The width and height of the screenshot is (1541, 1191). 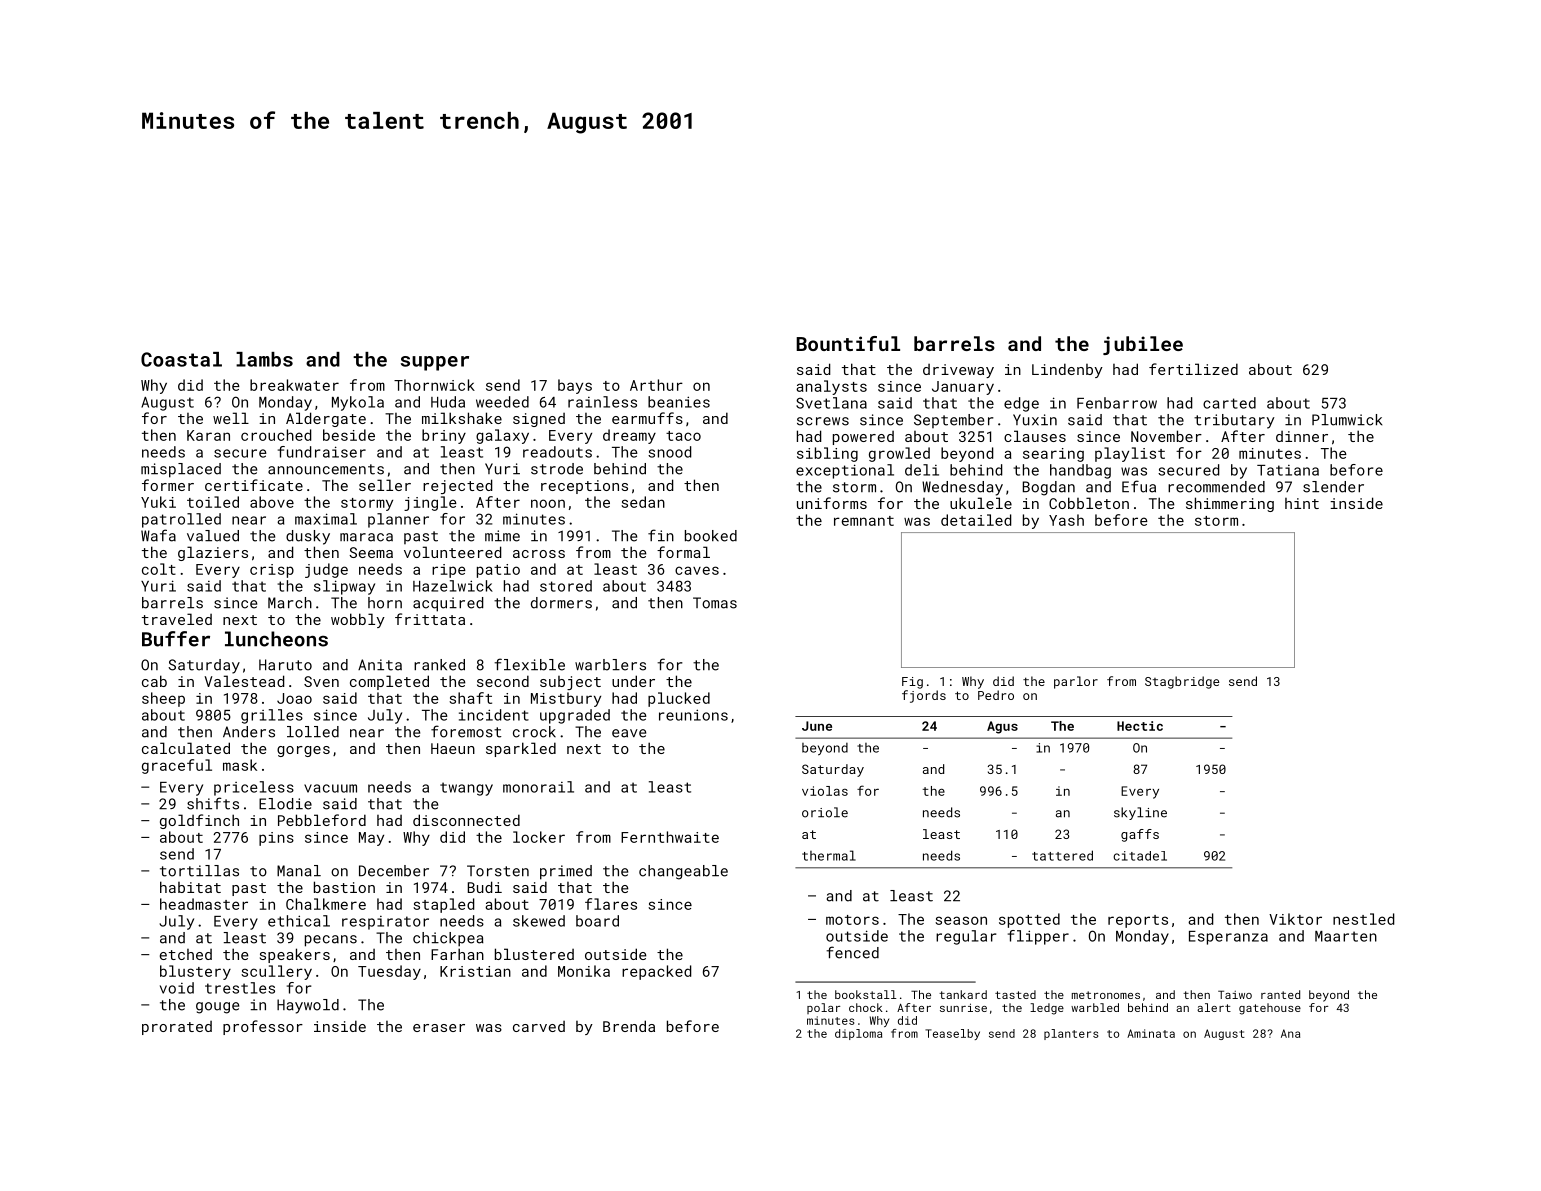 I want to click on Haruto, so click(x=285, y=665).
